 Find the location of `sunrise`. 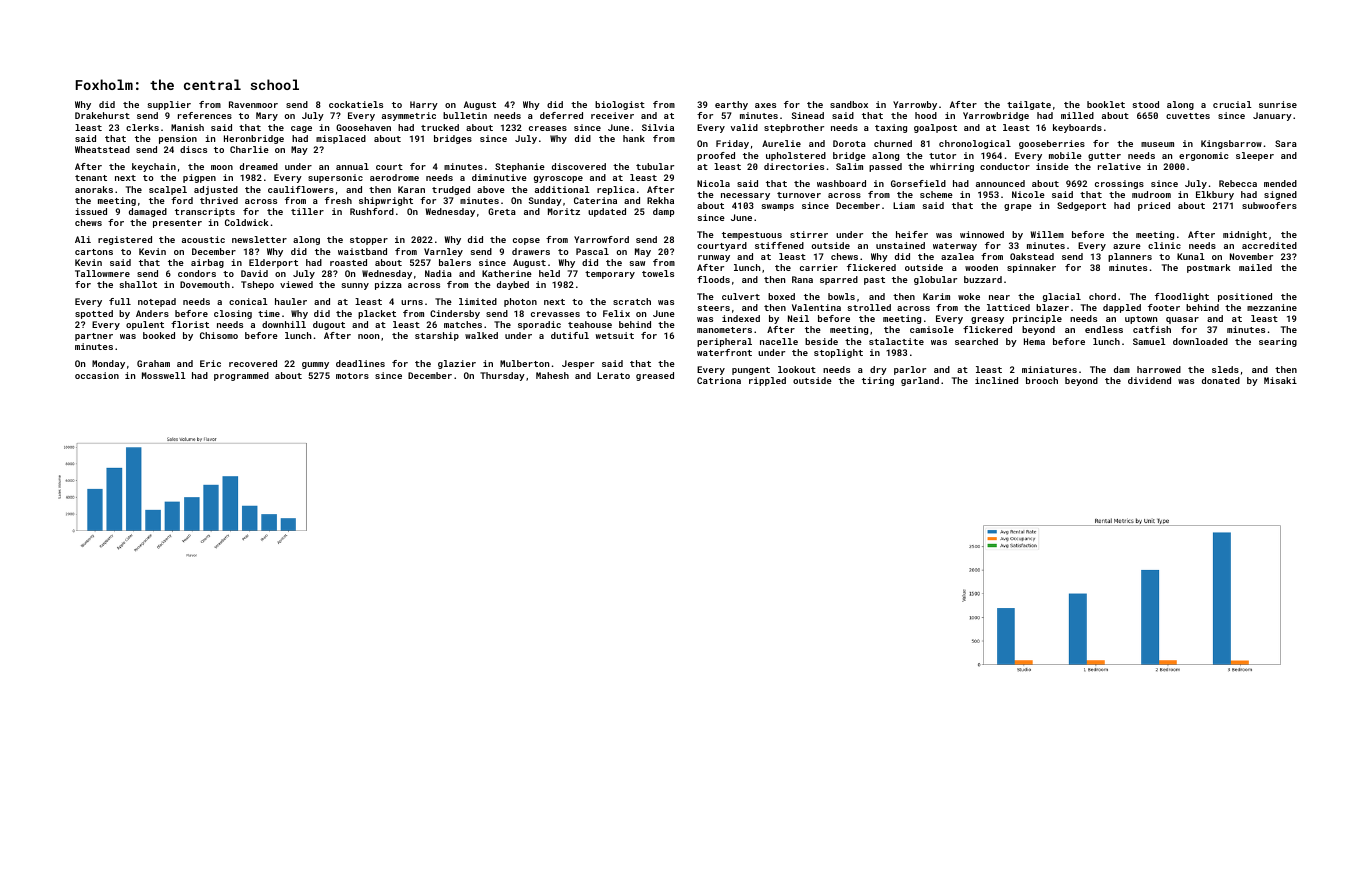

sunrise is located at coordinates (1278, 104).
